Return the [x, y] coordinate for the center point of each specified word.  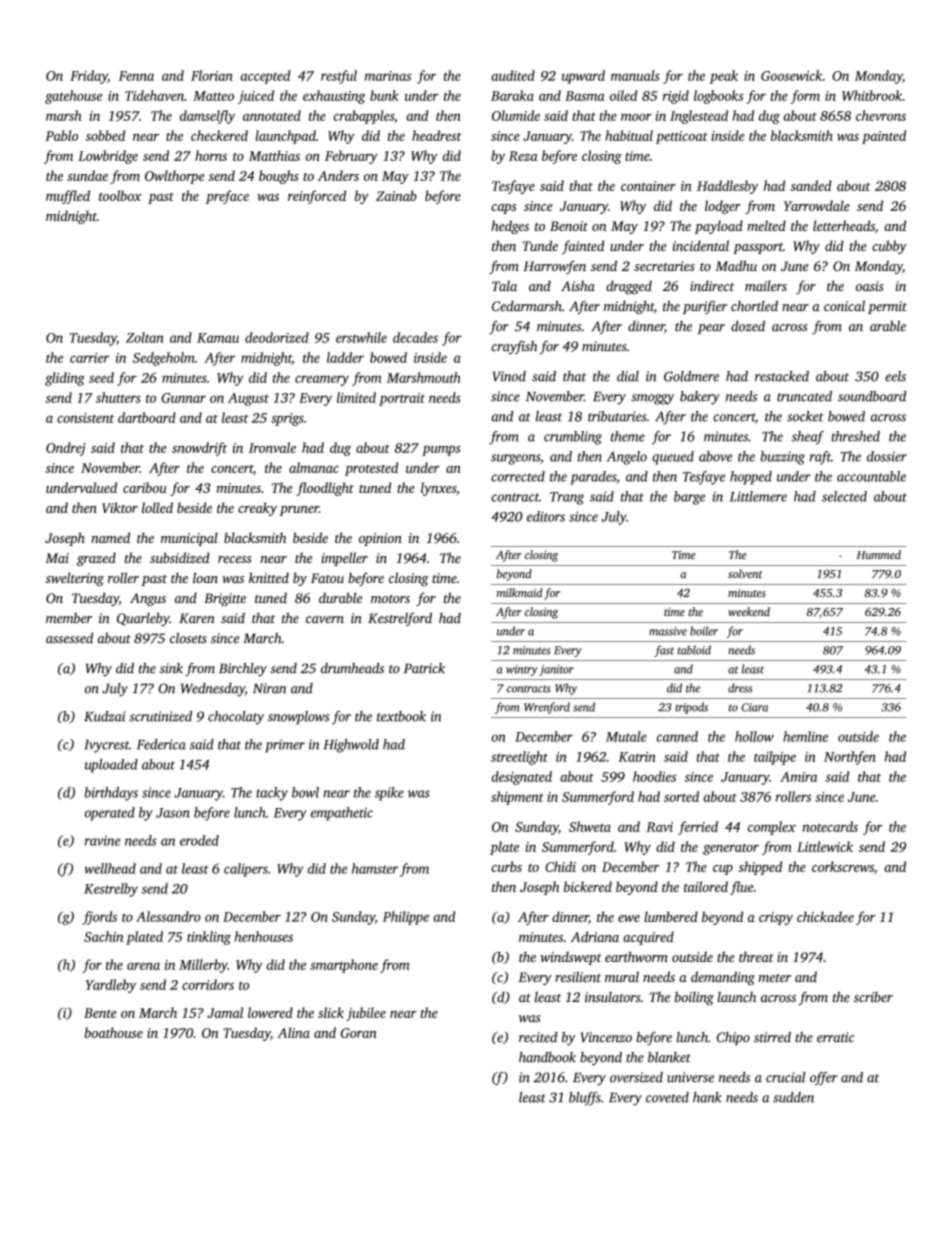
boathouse [114, 1032]
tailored [706, 886]
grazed [96, 559]
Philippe [406, 918]
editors [546, 516]
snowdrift [199, 449]
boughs [279, 177]
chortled [754, 305]
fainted [583, 247]
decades [415, 337]
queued [673, 458]
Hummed [878, 554]
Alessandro [168, 916]
